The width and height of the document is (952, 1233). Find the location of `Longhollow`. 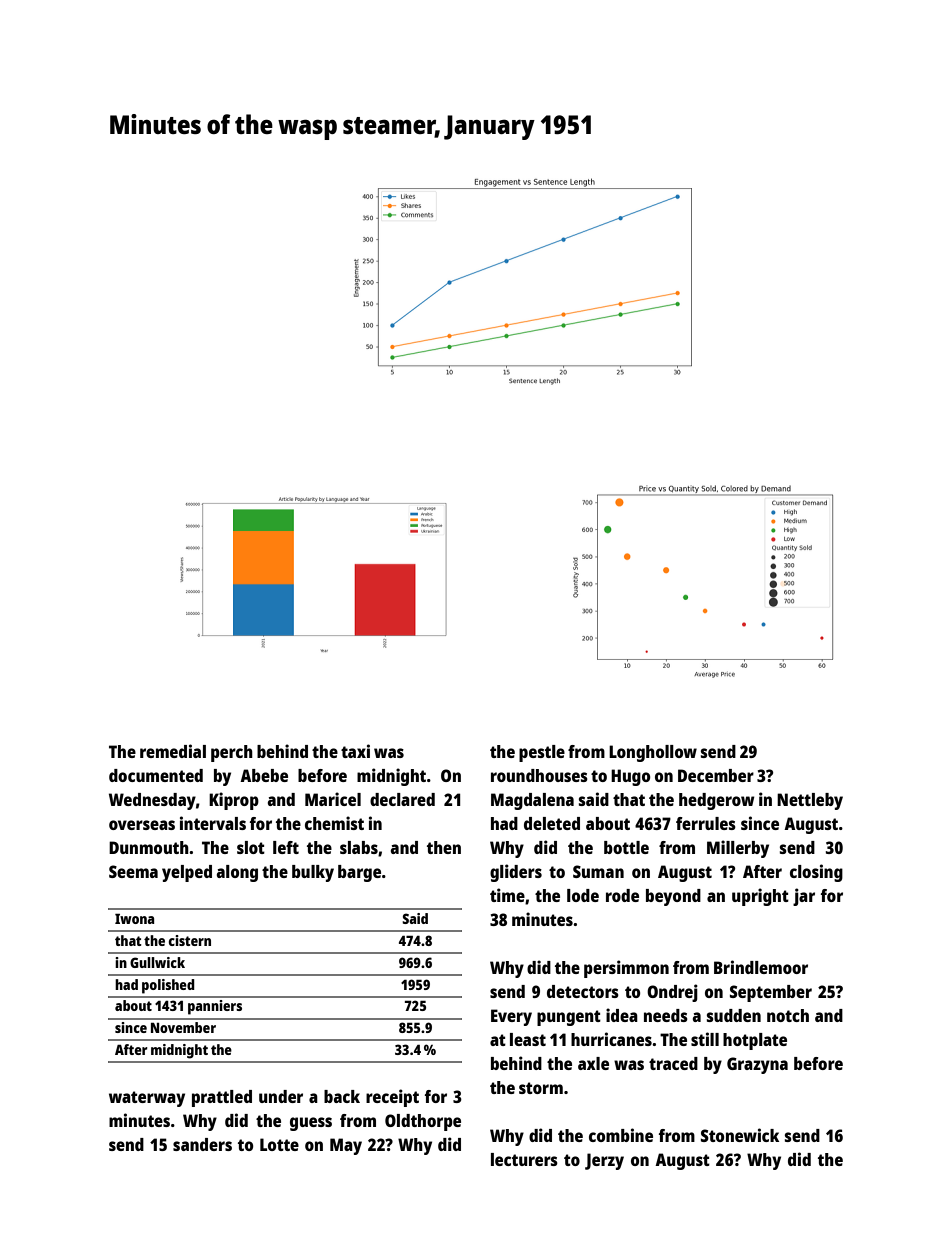

Longhollow is located at coordinates (653, 753).
